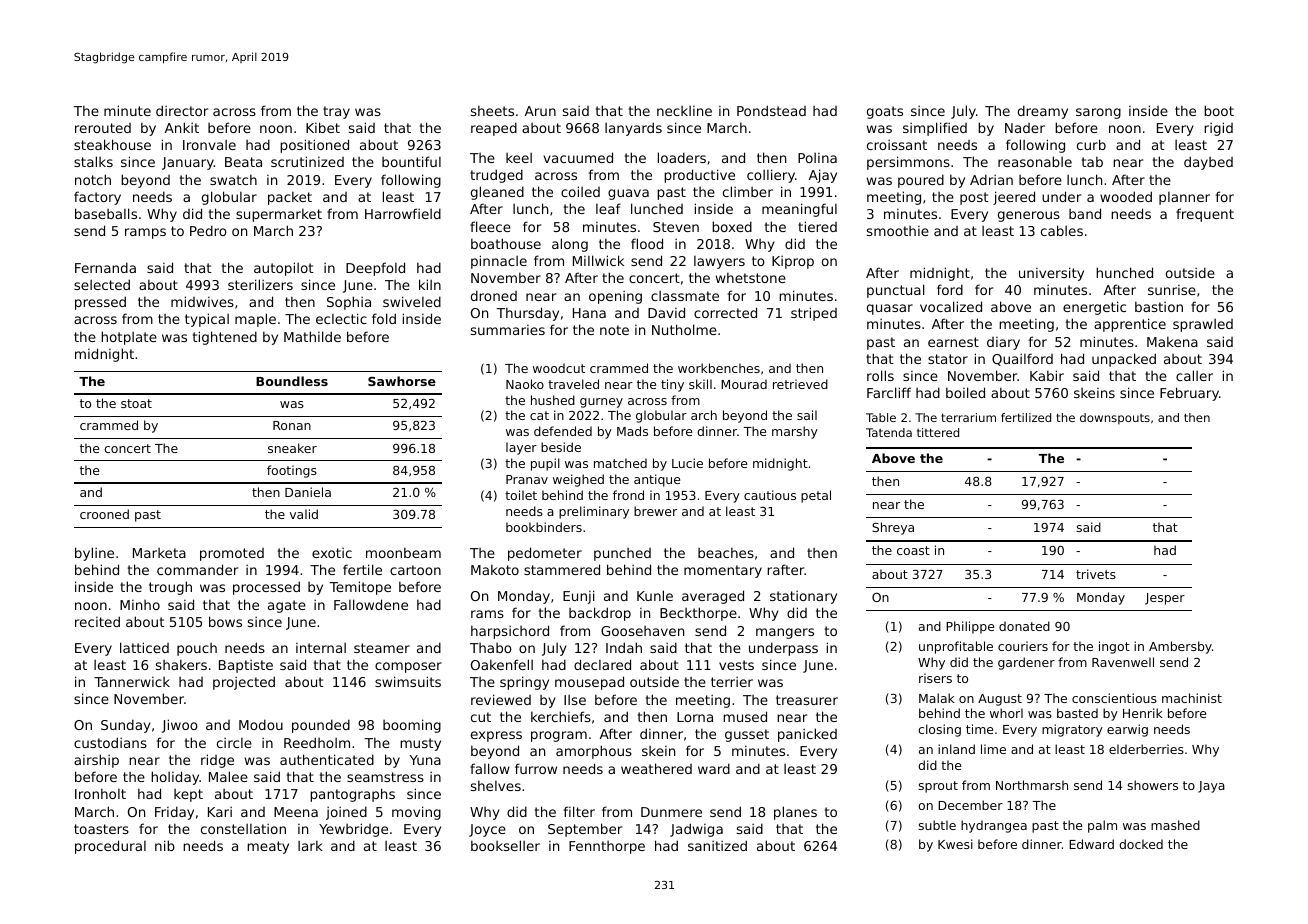 The height and width of the screenshot is (924, 1308). Describe the element at coordinates (771, 110) in the screenshot. I see `Pondstead` at that location.
